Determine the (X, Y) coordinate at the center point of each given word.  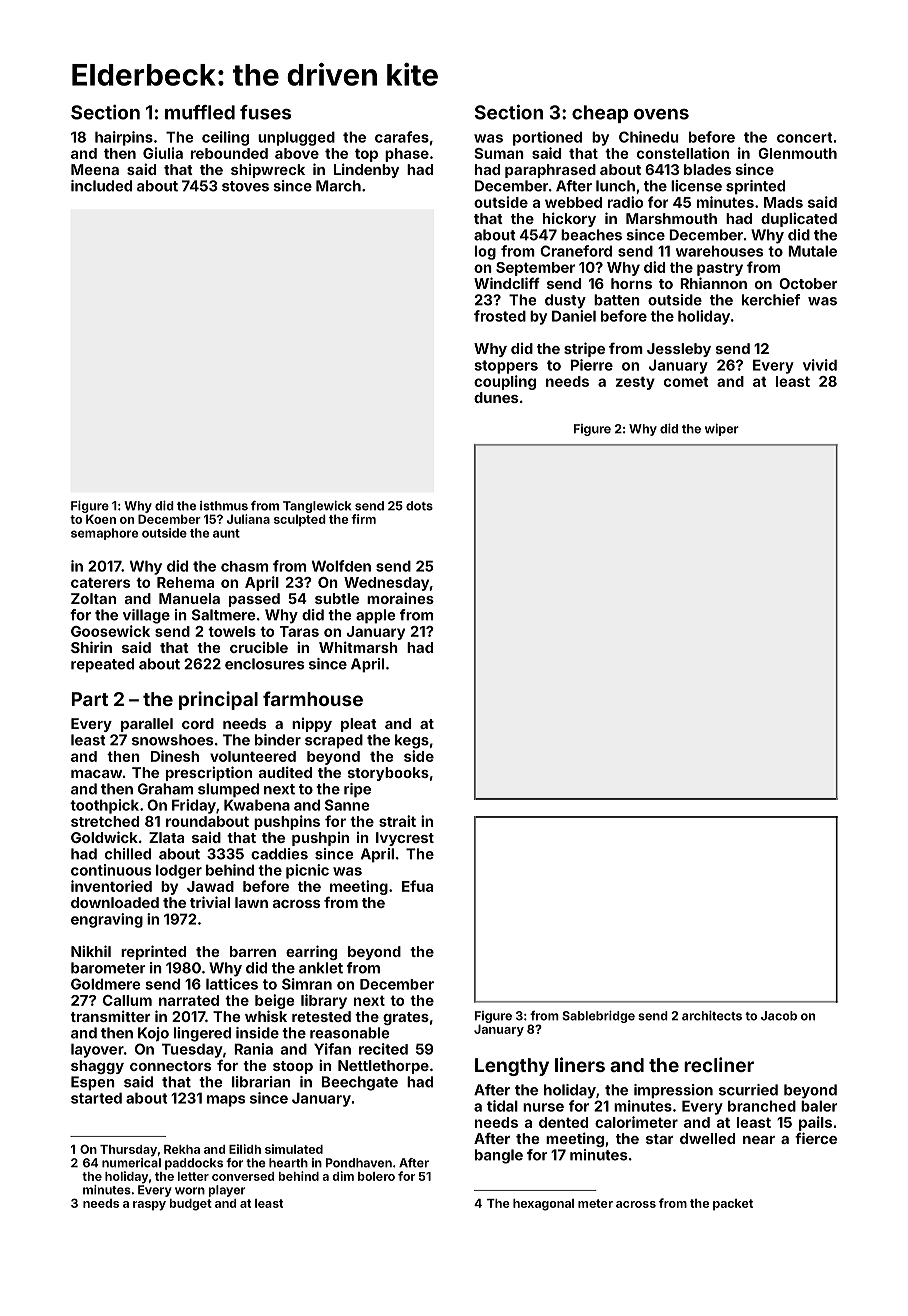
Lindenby (366, 170)
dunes (496, 397)
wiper (722, 430)
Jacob (779, 1016)
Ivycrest (405, 839)
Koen (101, 519)
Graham (165, 789)
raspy (149, 1206)
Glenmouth (797, 153)
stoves (245, 186)
